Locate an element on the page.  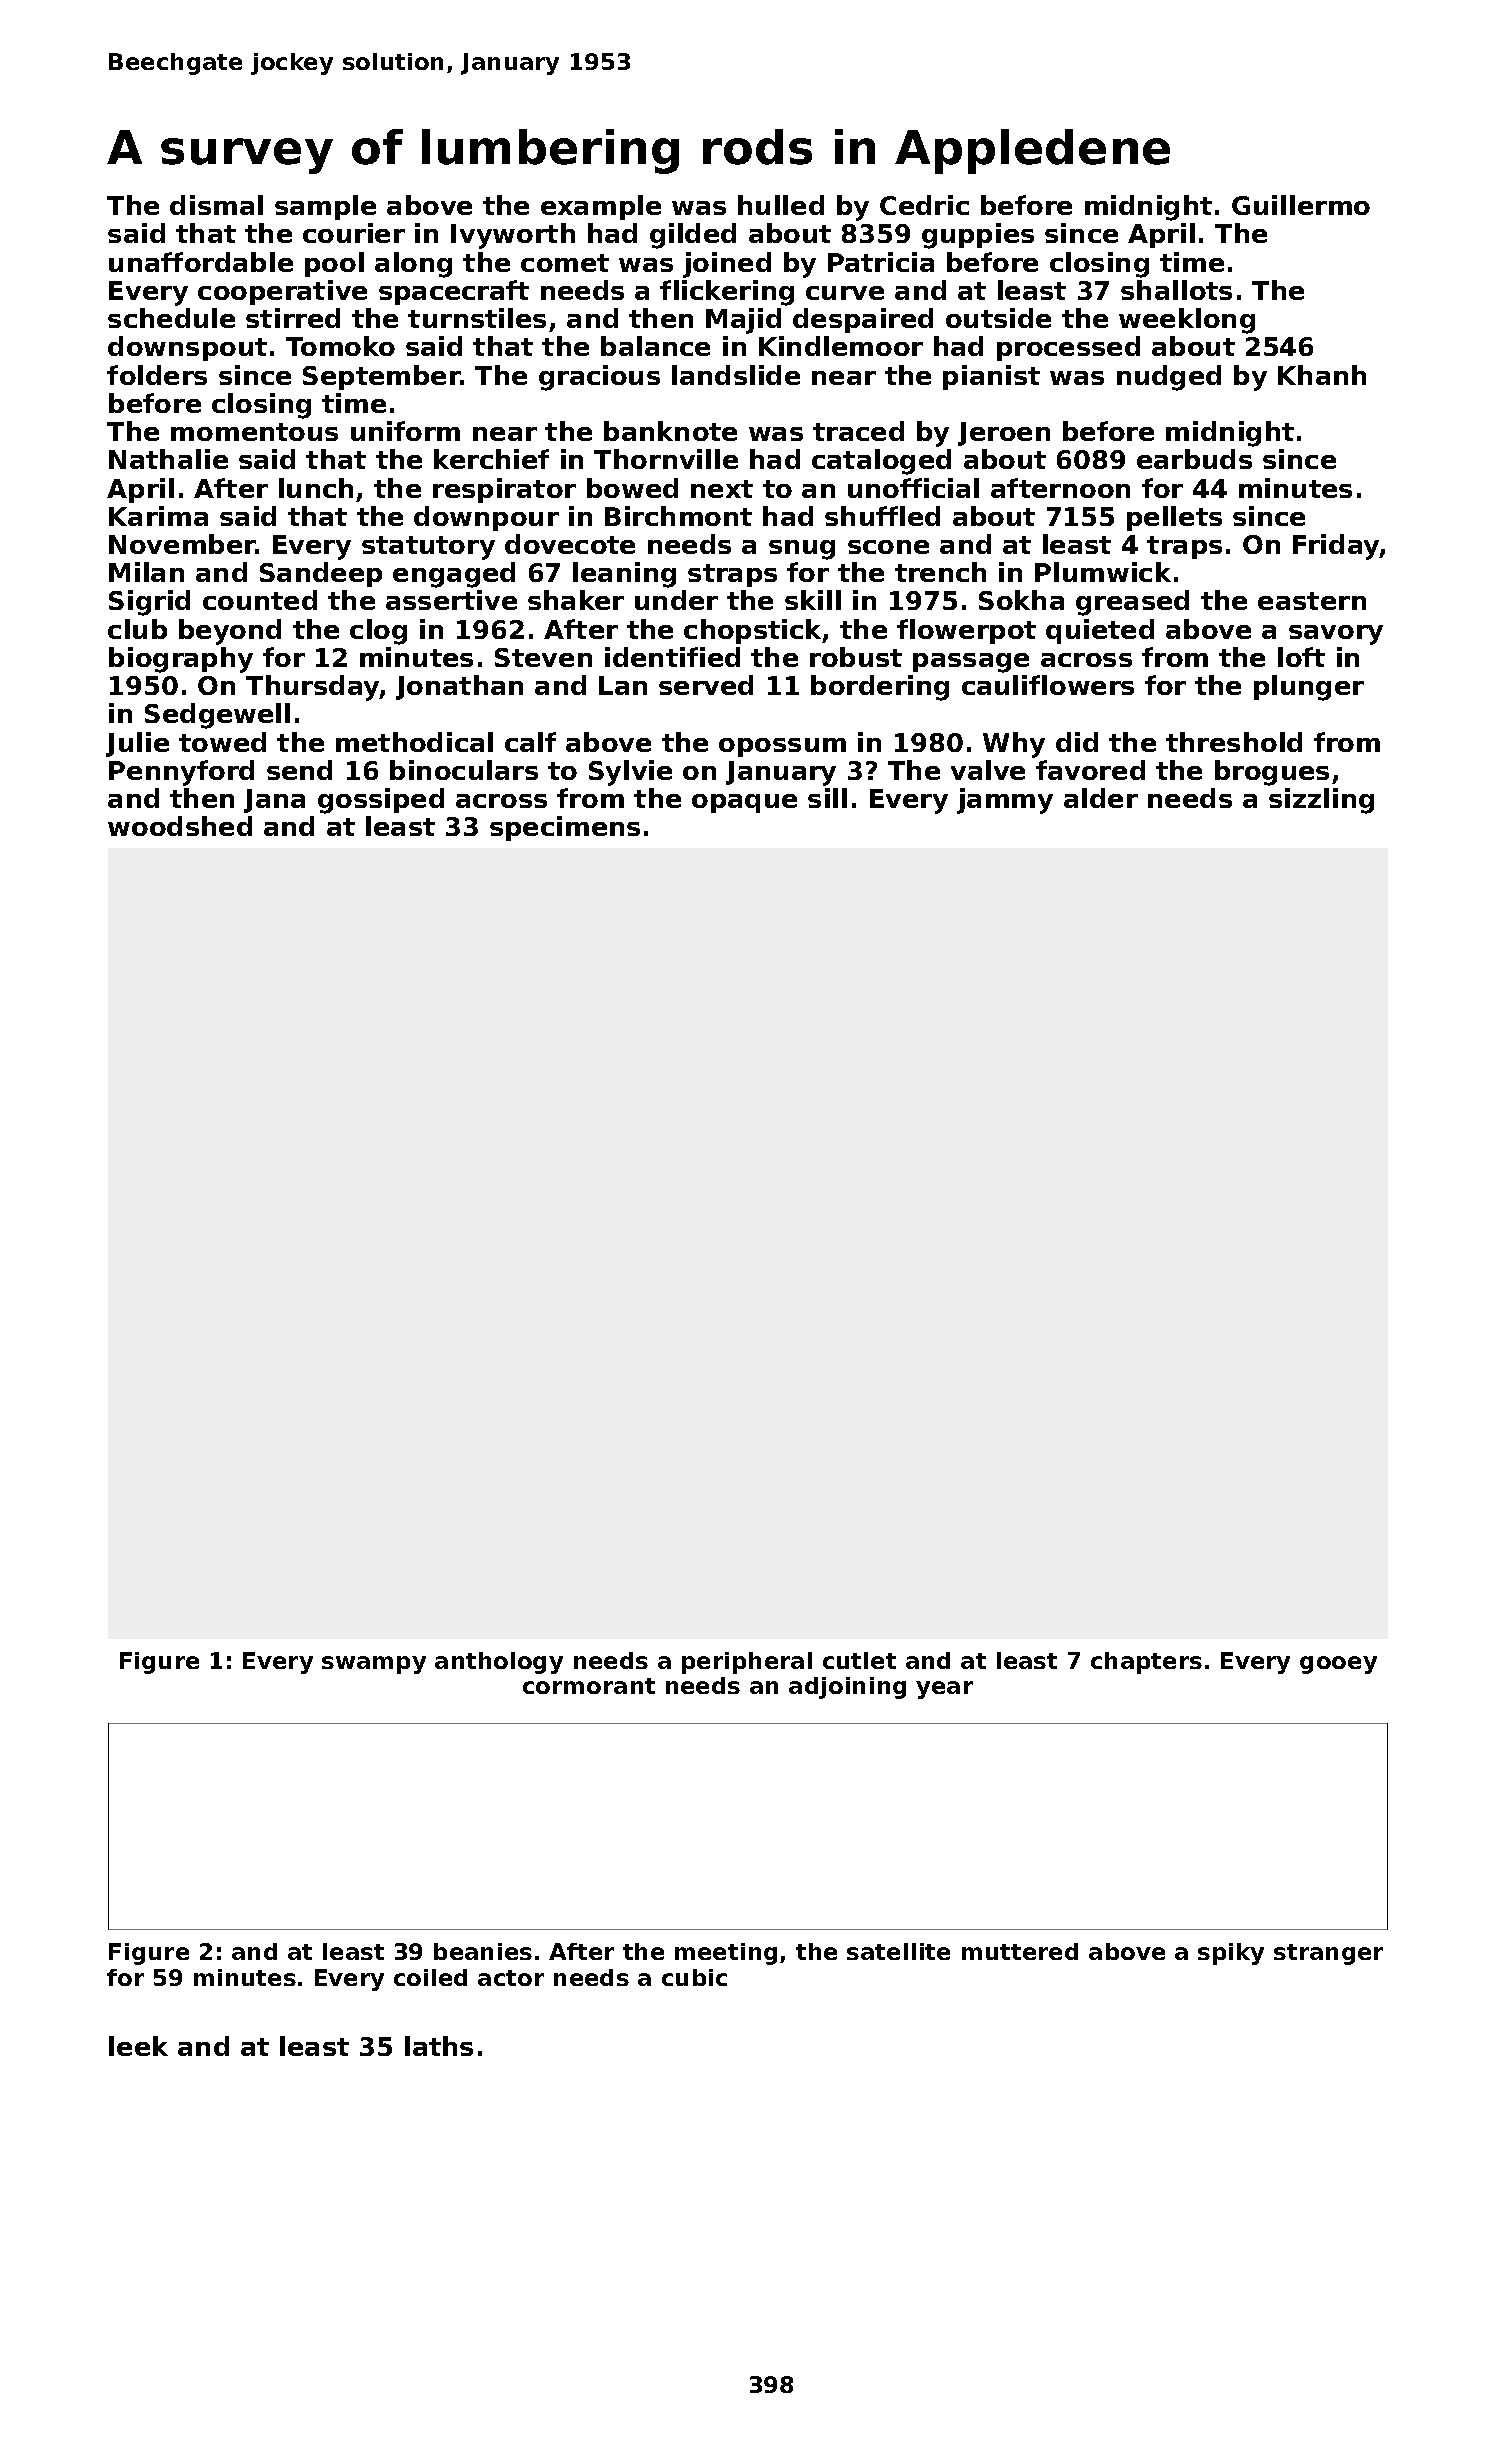
sizzling is located at coordinates (1321, 801).
